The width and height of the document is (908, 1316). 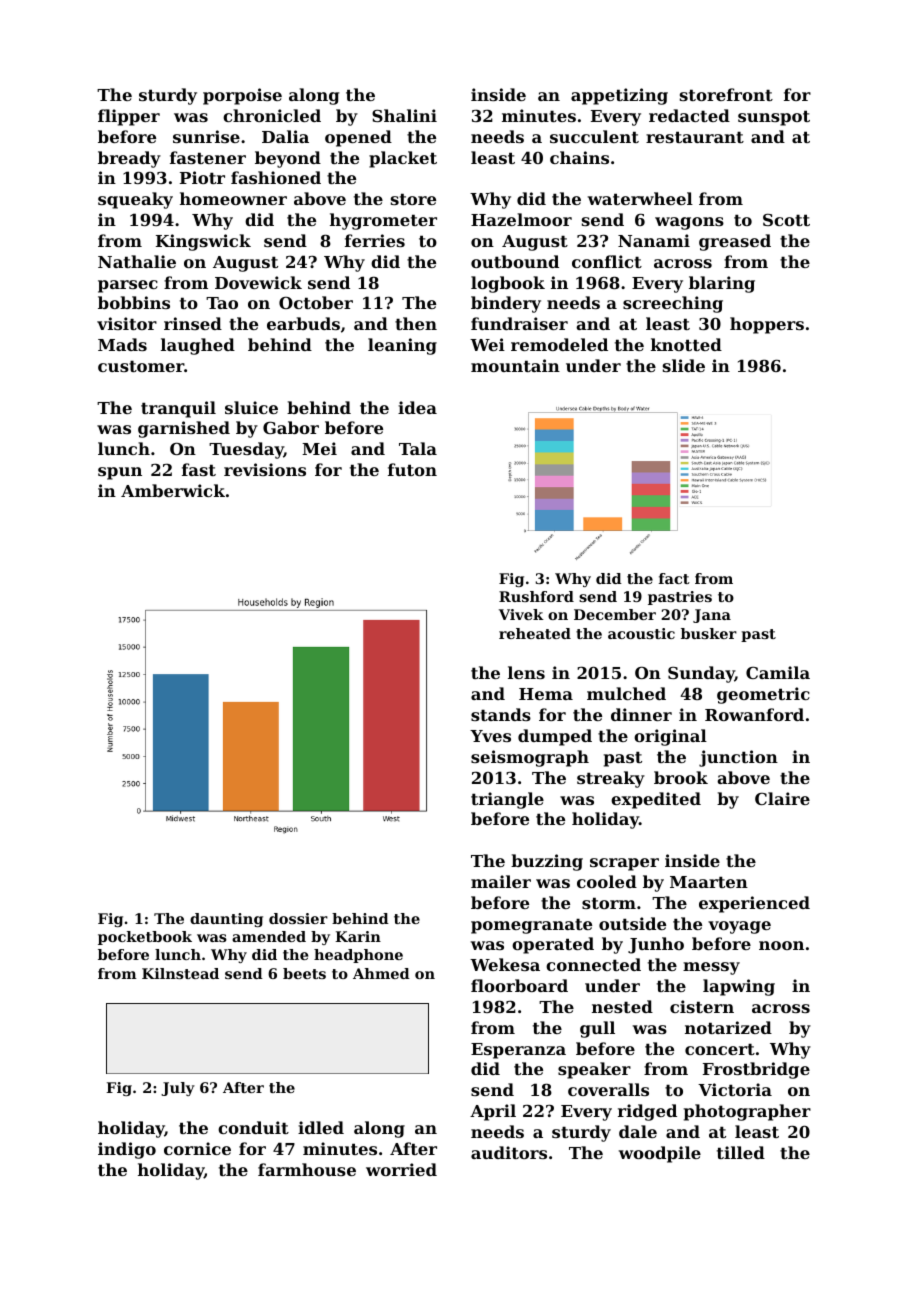 What do you see at coordinates (711, 968) in the document?
I see `messy` at bounding box center [711, 968].
